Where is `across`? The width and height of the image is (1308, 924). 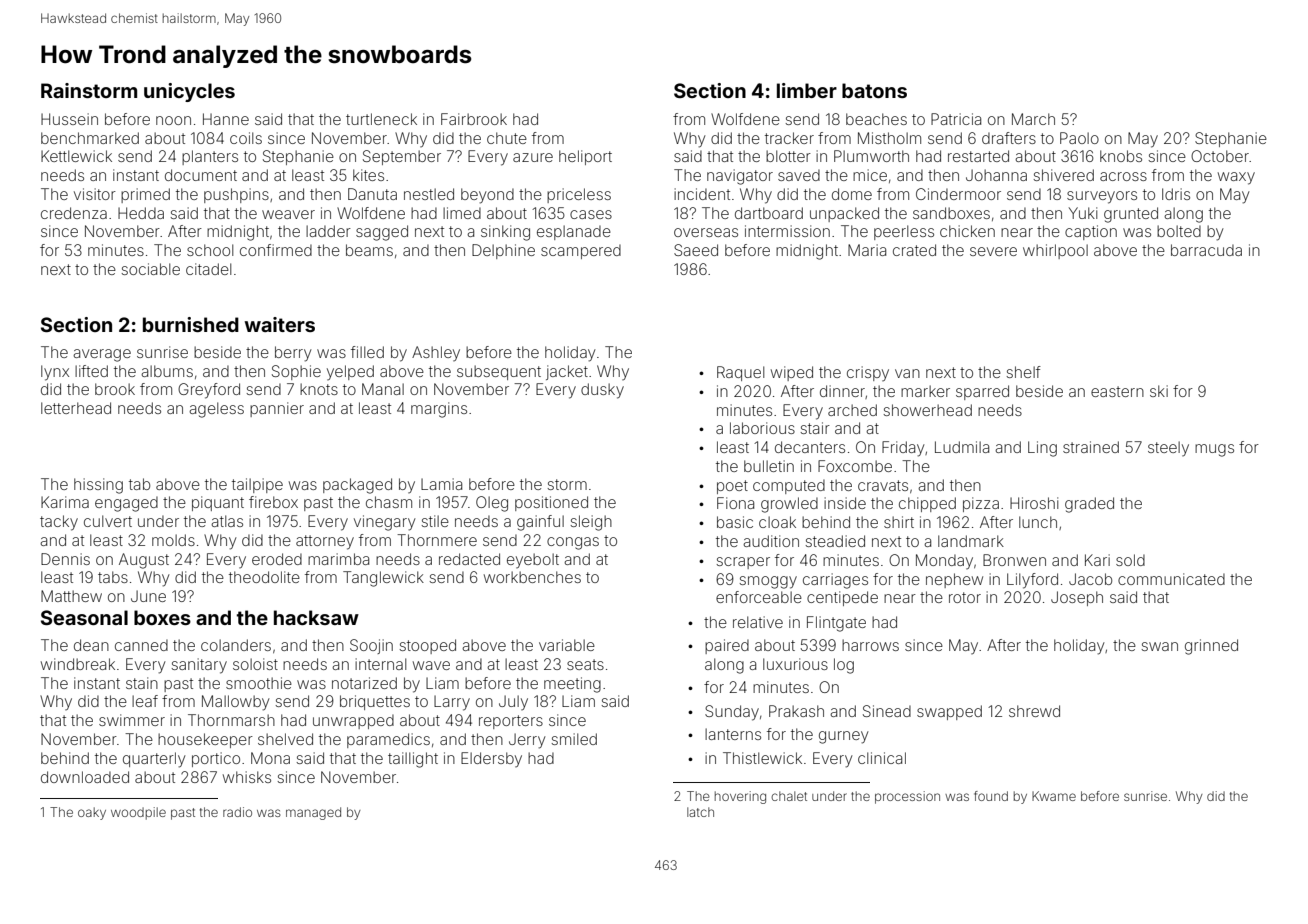
across is located at coordinates (1123, 176).
